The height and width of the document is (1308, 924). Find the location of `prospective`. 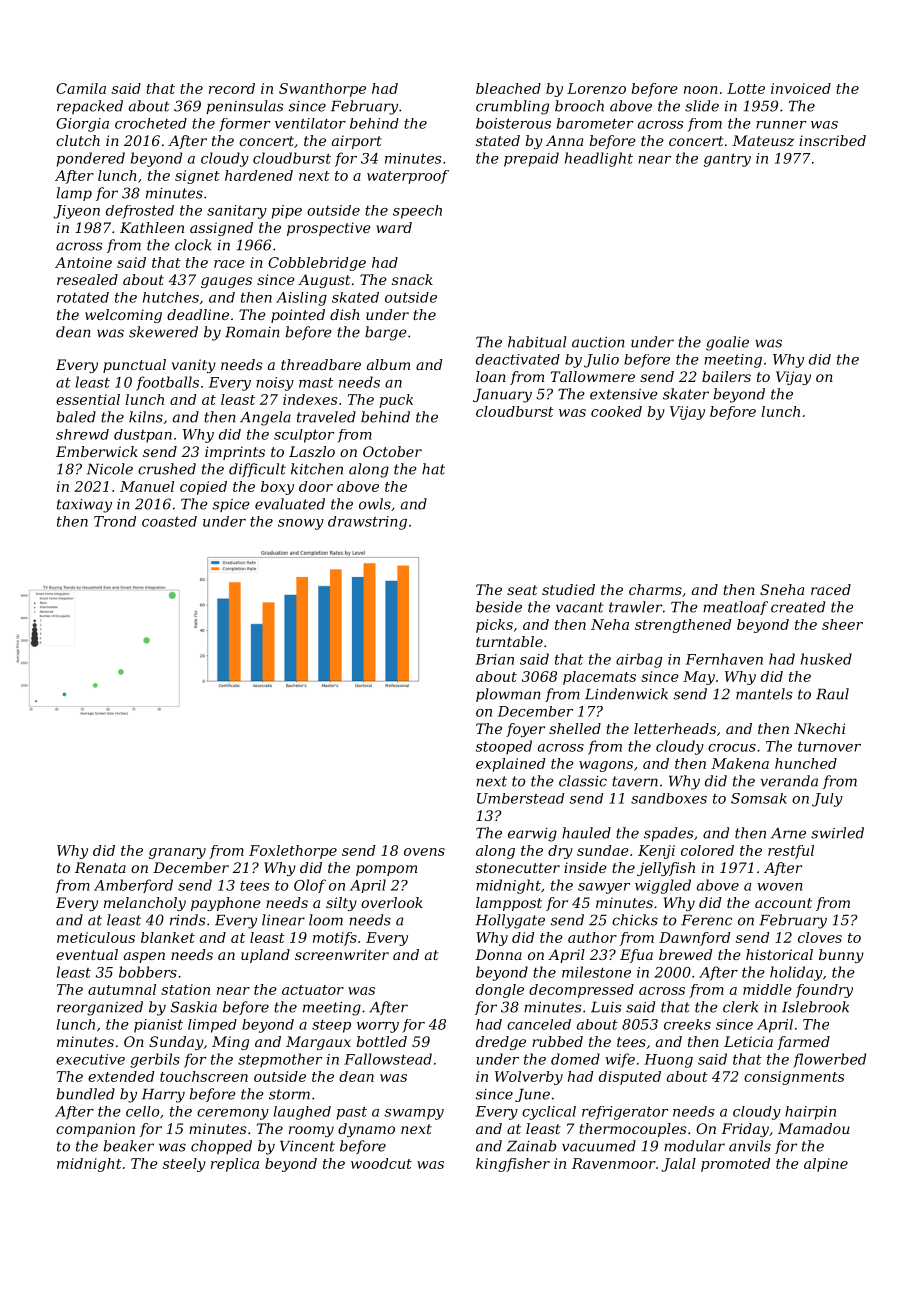

prospective is located at coordinates (329, 229).
